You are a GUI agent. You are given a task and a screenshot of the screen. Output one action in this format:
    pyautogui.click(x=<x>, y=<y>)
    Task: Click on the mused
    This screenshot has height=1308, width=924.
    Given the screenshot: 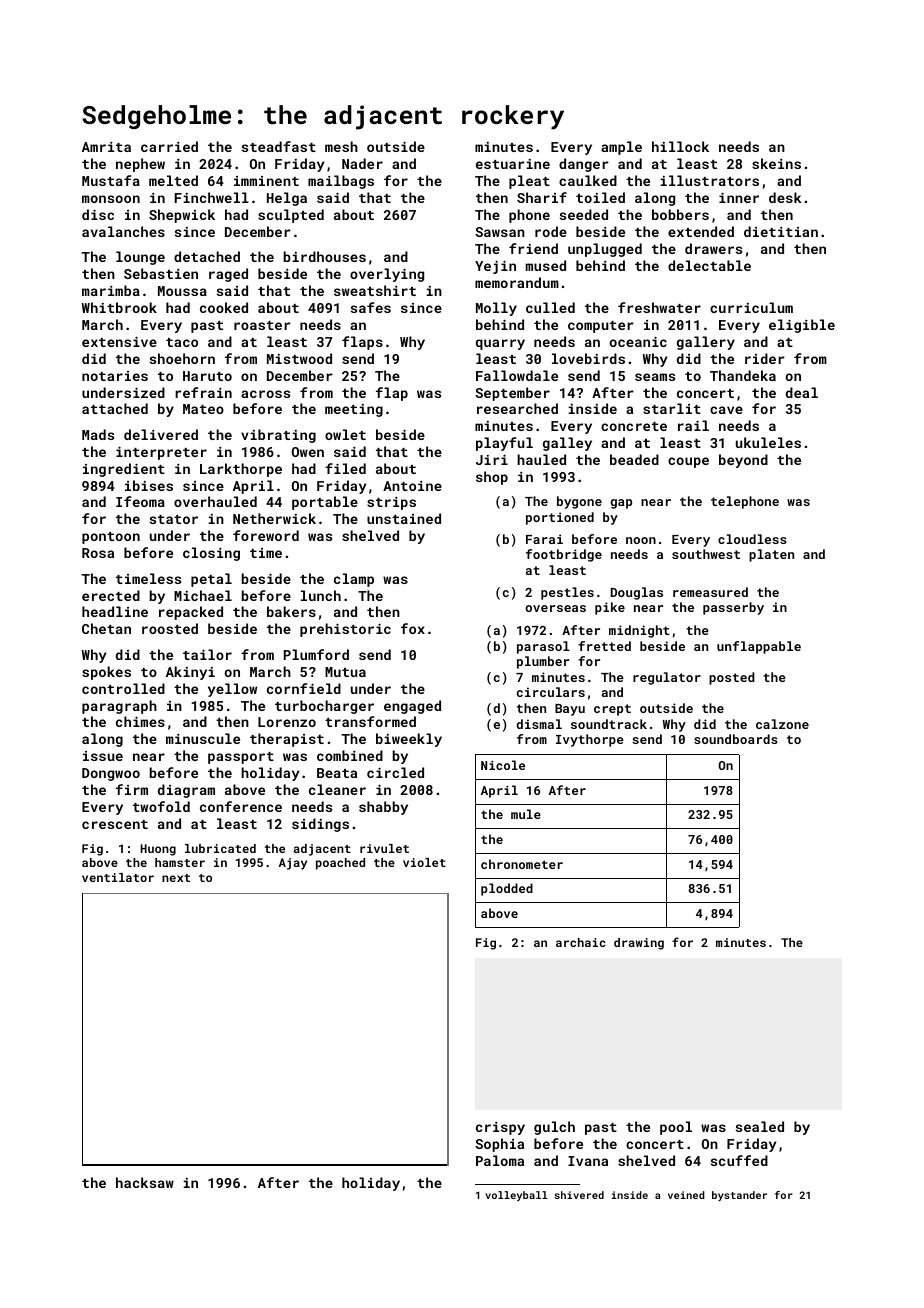 What is the action you would take?
    pyautogui.click(x=546, y=265)
